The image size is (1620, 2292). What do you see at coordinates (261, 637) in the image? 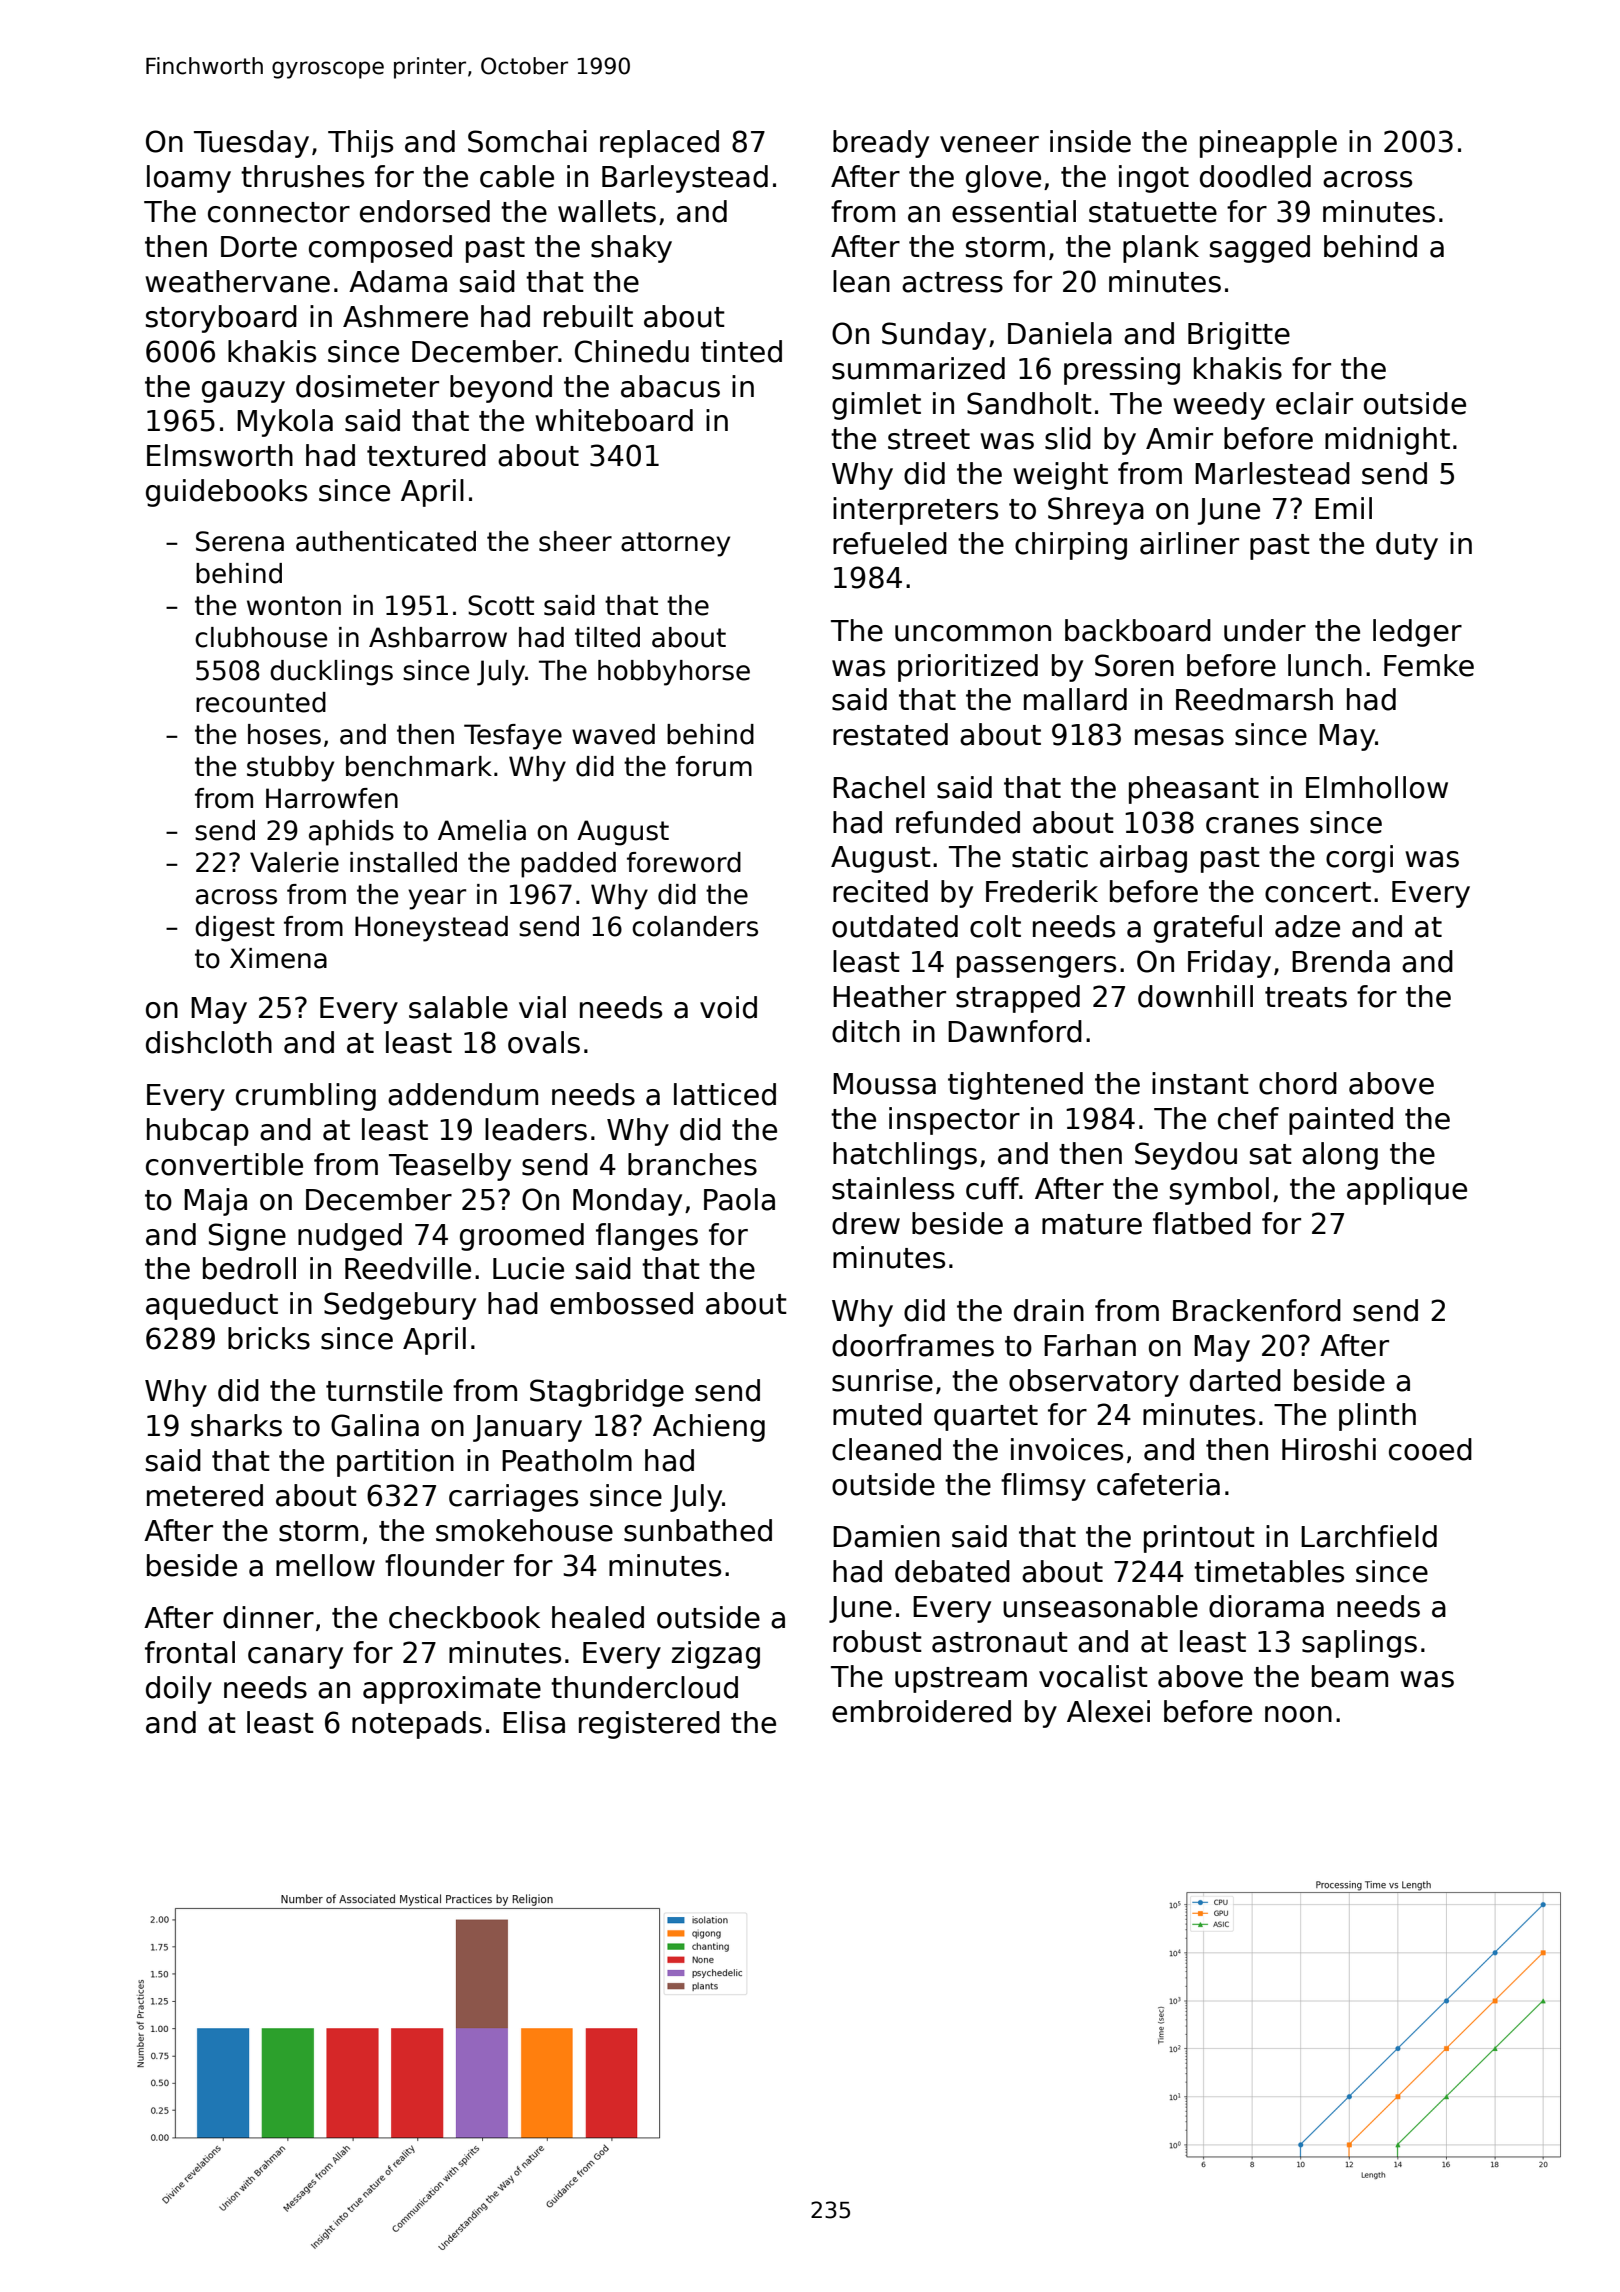
I see `clubhouse` at bounding box center [261, 637].
